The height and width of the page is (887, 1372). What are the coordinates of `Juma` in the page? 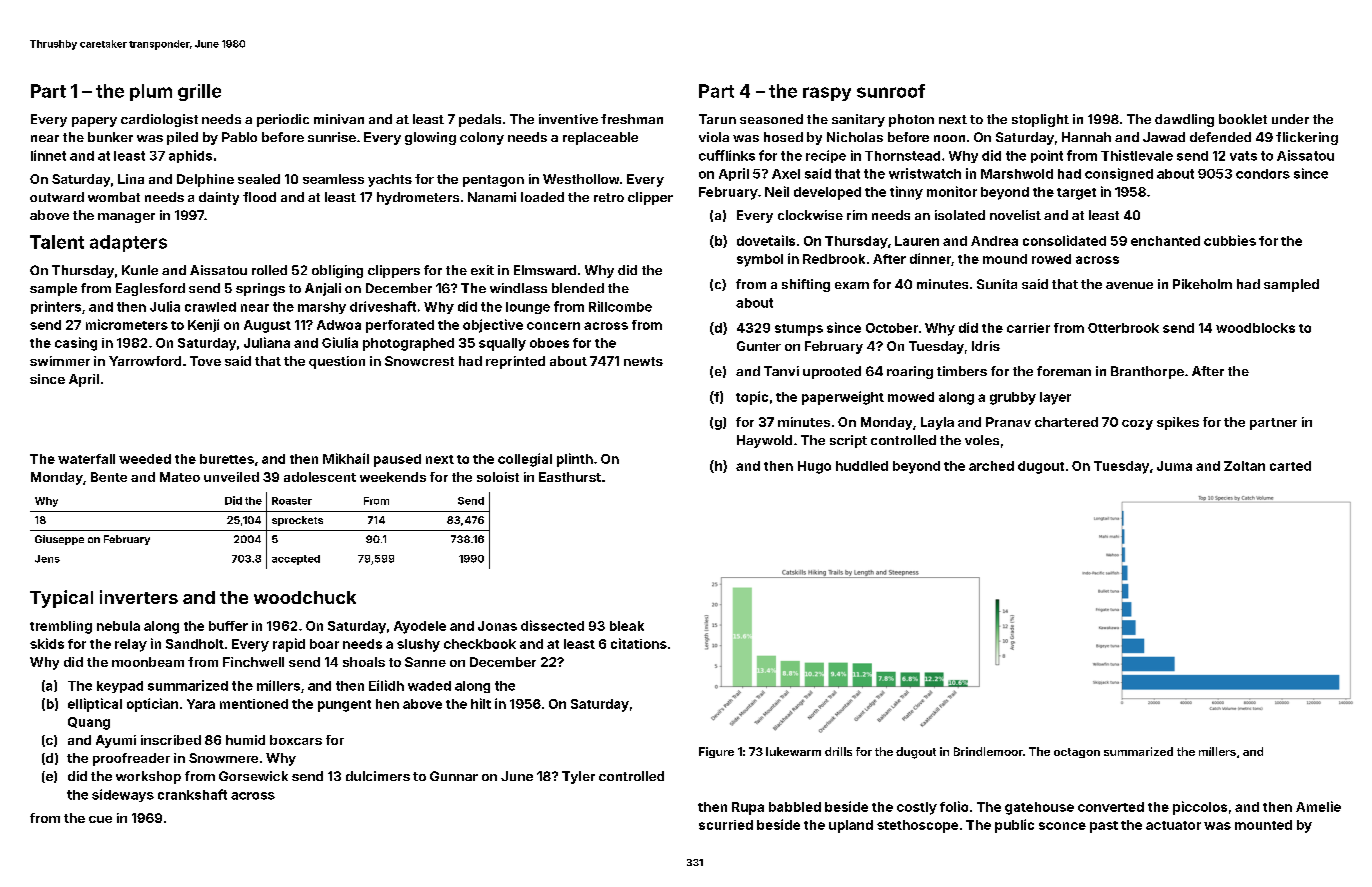 It's located at (1174, 466).
